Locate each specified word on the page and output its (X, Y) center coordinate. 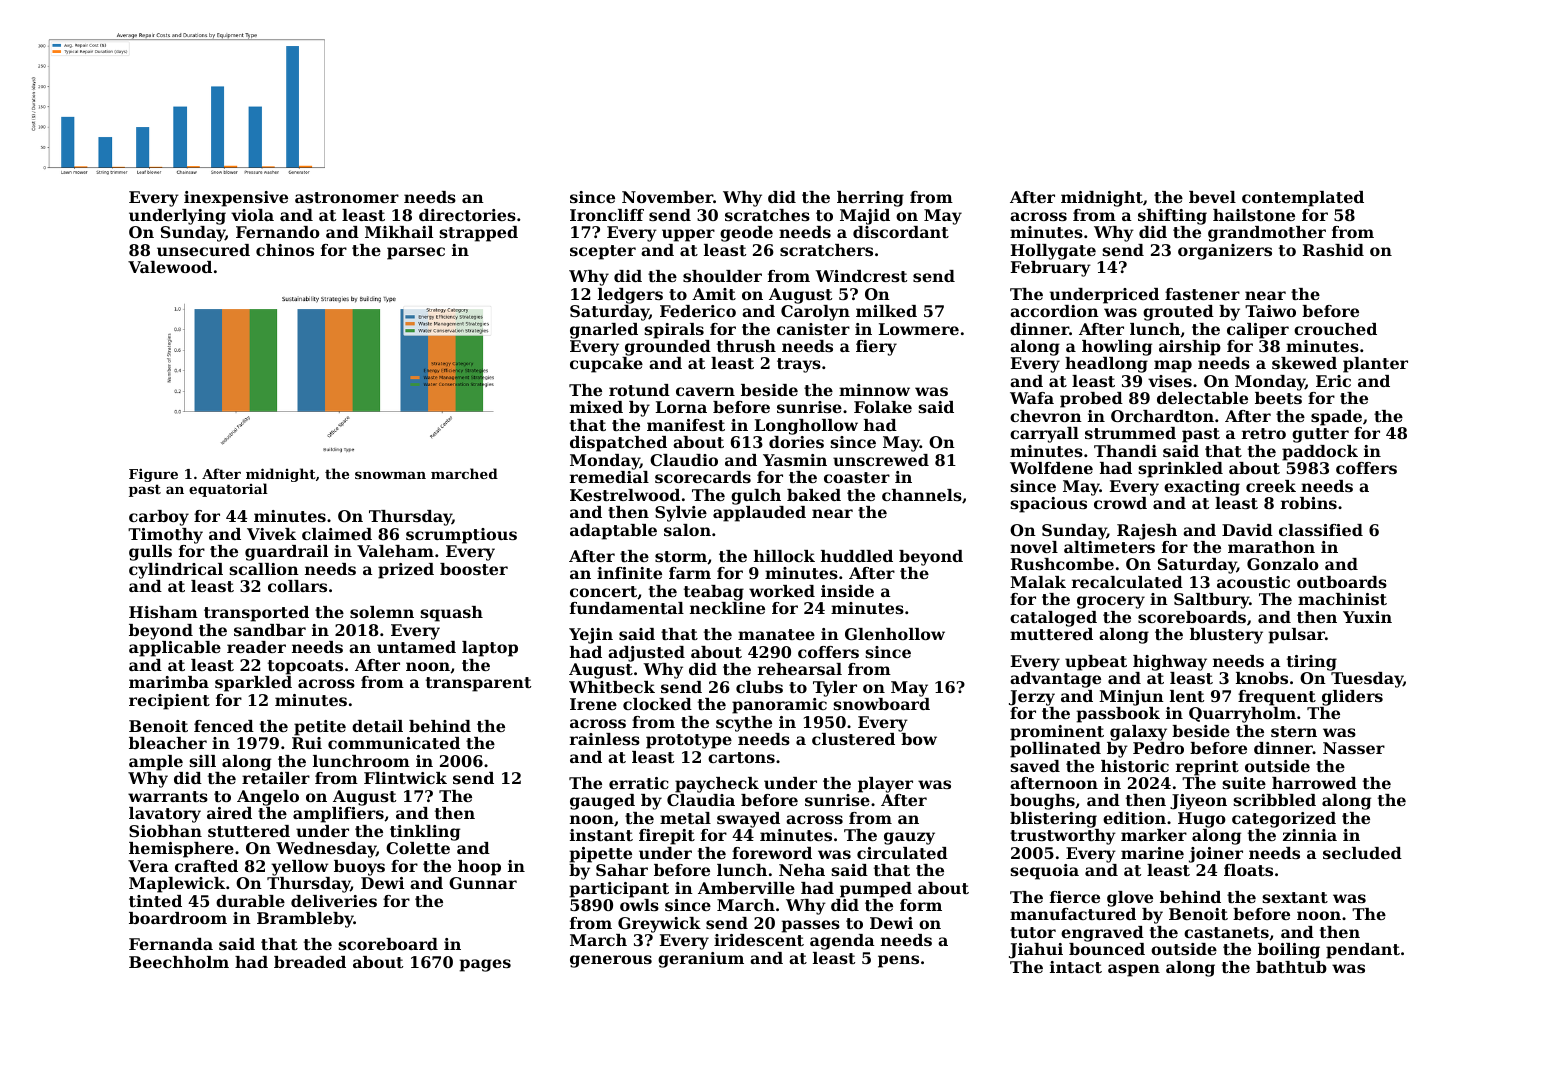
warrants (168, 796)
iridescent (759, 940)
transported (256, 614)
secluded (1362, 853)
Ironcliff (607, 215)
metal (685, 818)
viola (252, 215)
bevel (1212, 197)
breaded (310, 962)
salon (687, 530)
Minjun (1131, 698)
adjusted (646, 654)
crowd (1120, 503)
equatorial (228, 490)
